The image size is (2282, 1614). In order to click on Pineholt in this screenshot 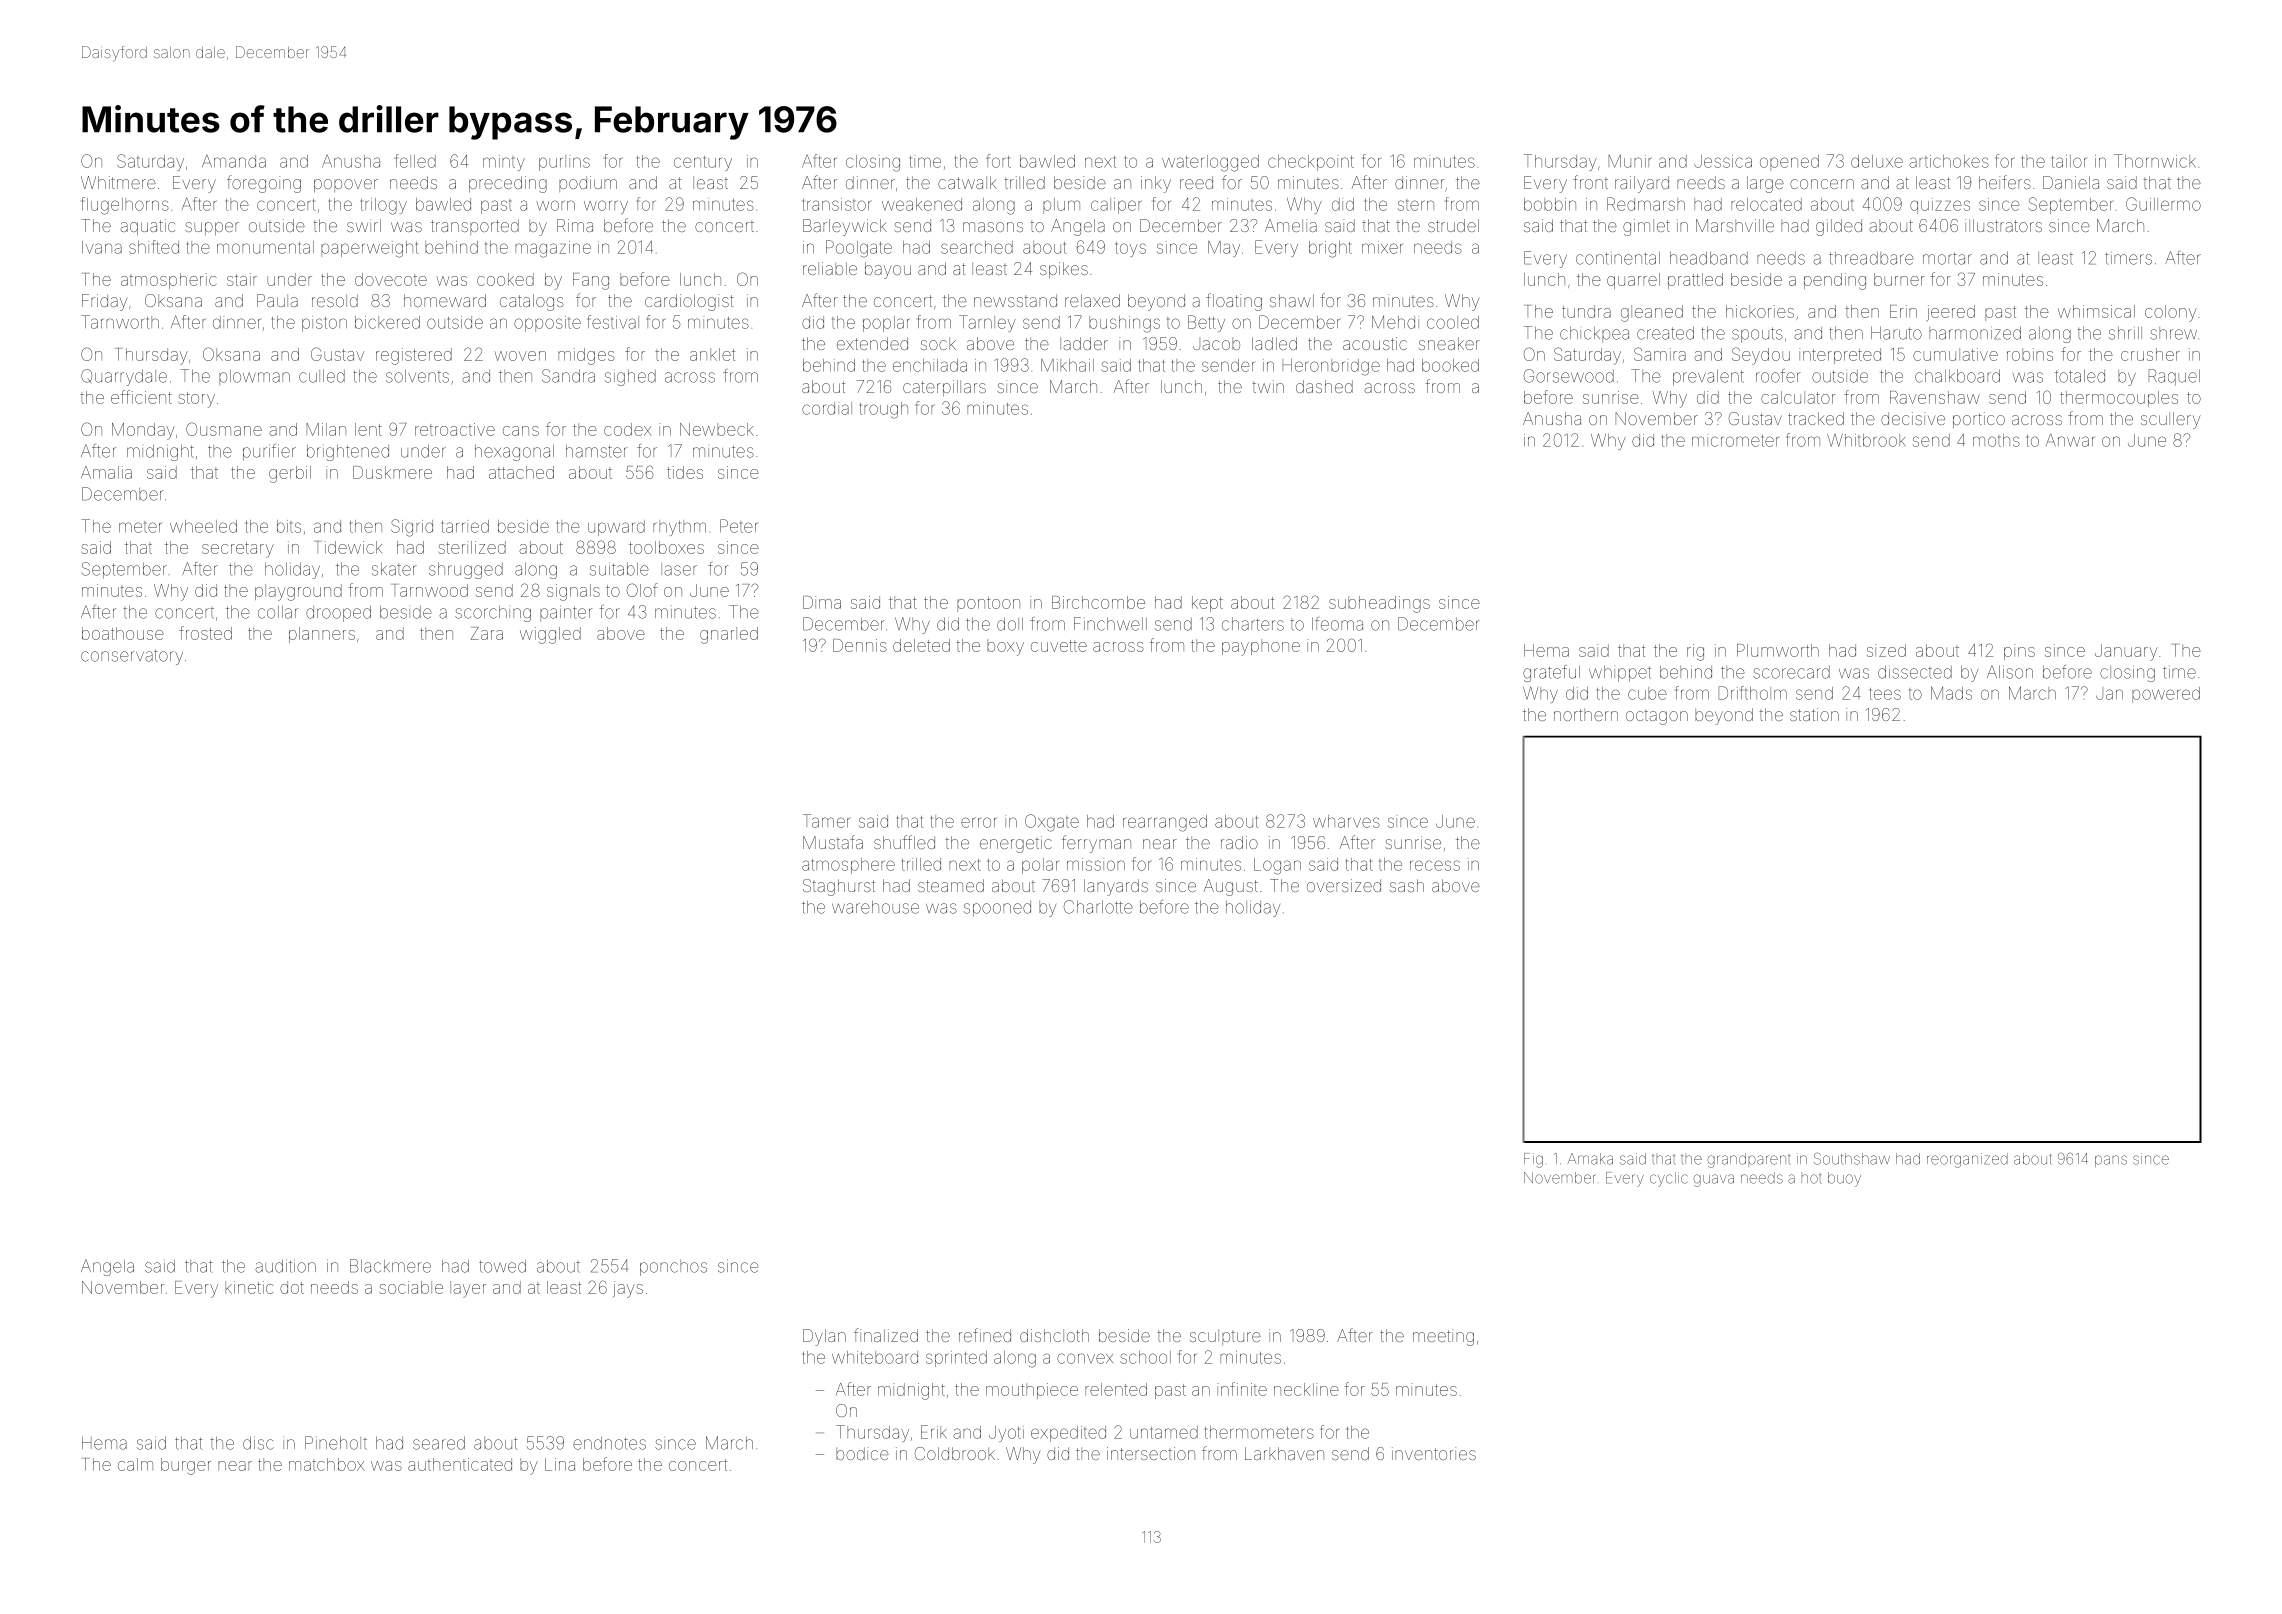, I will do `click(336, 1443)`.
